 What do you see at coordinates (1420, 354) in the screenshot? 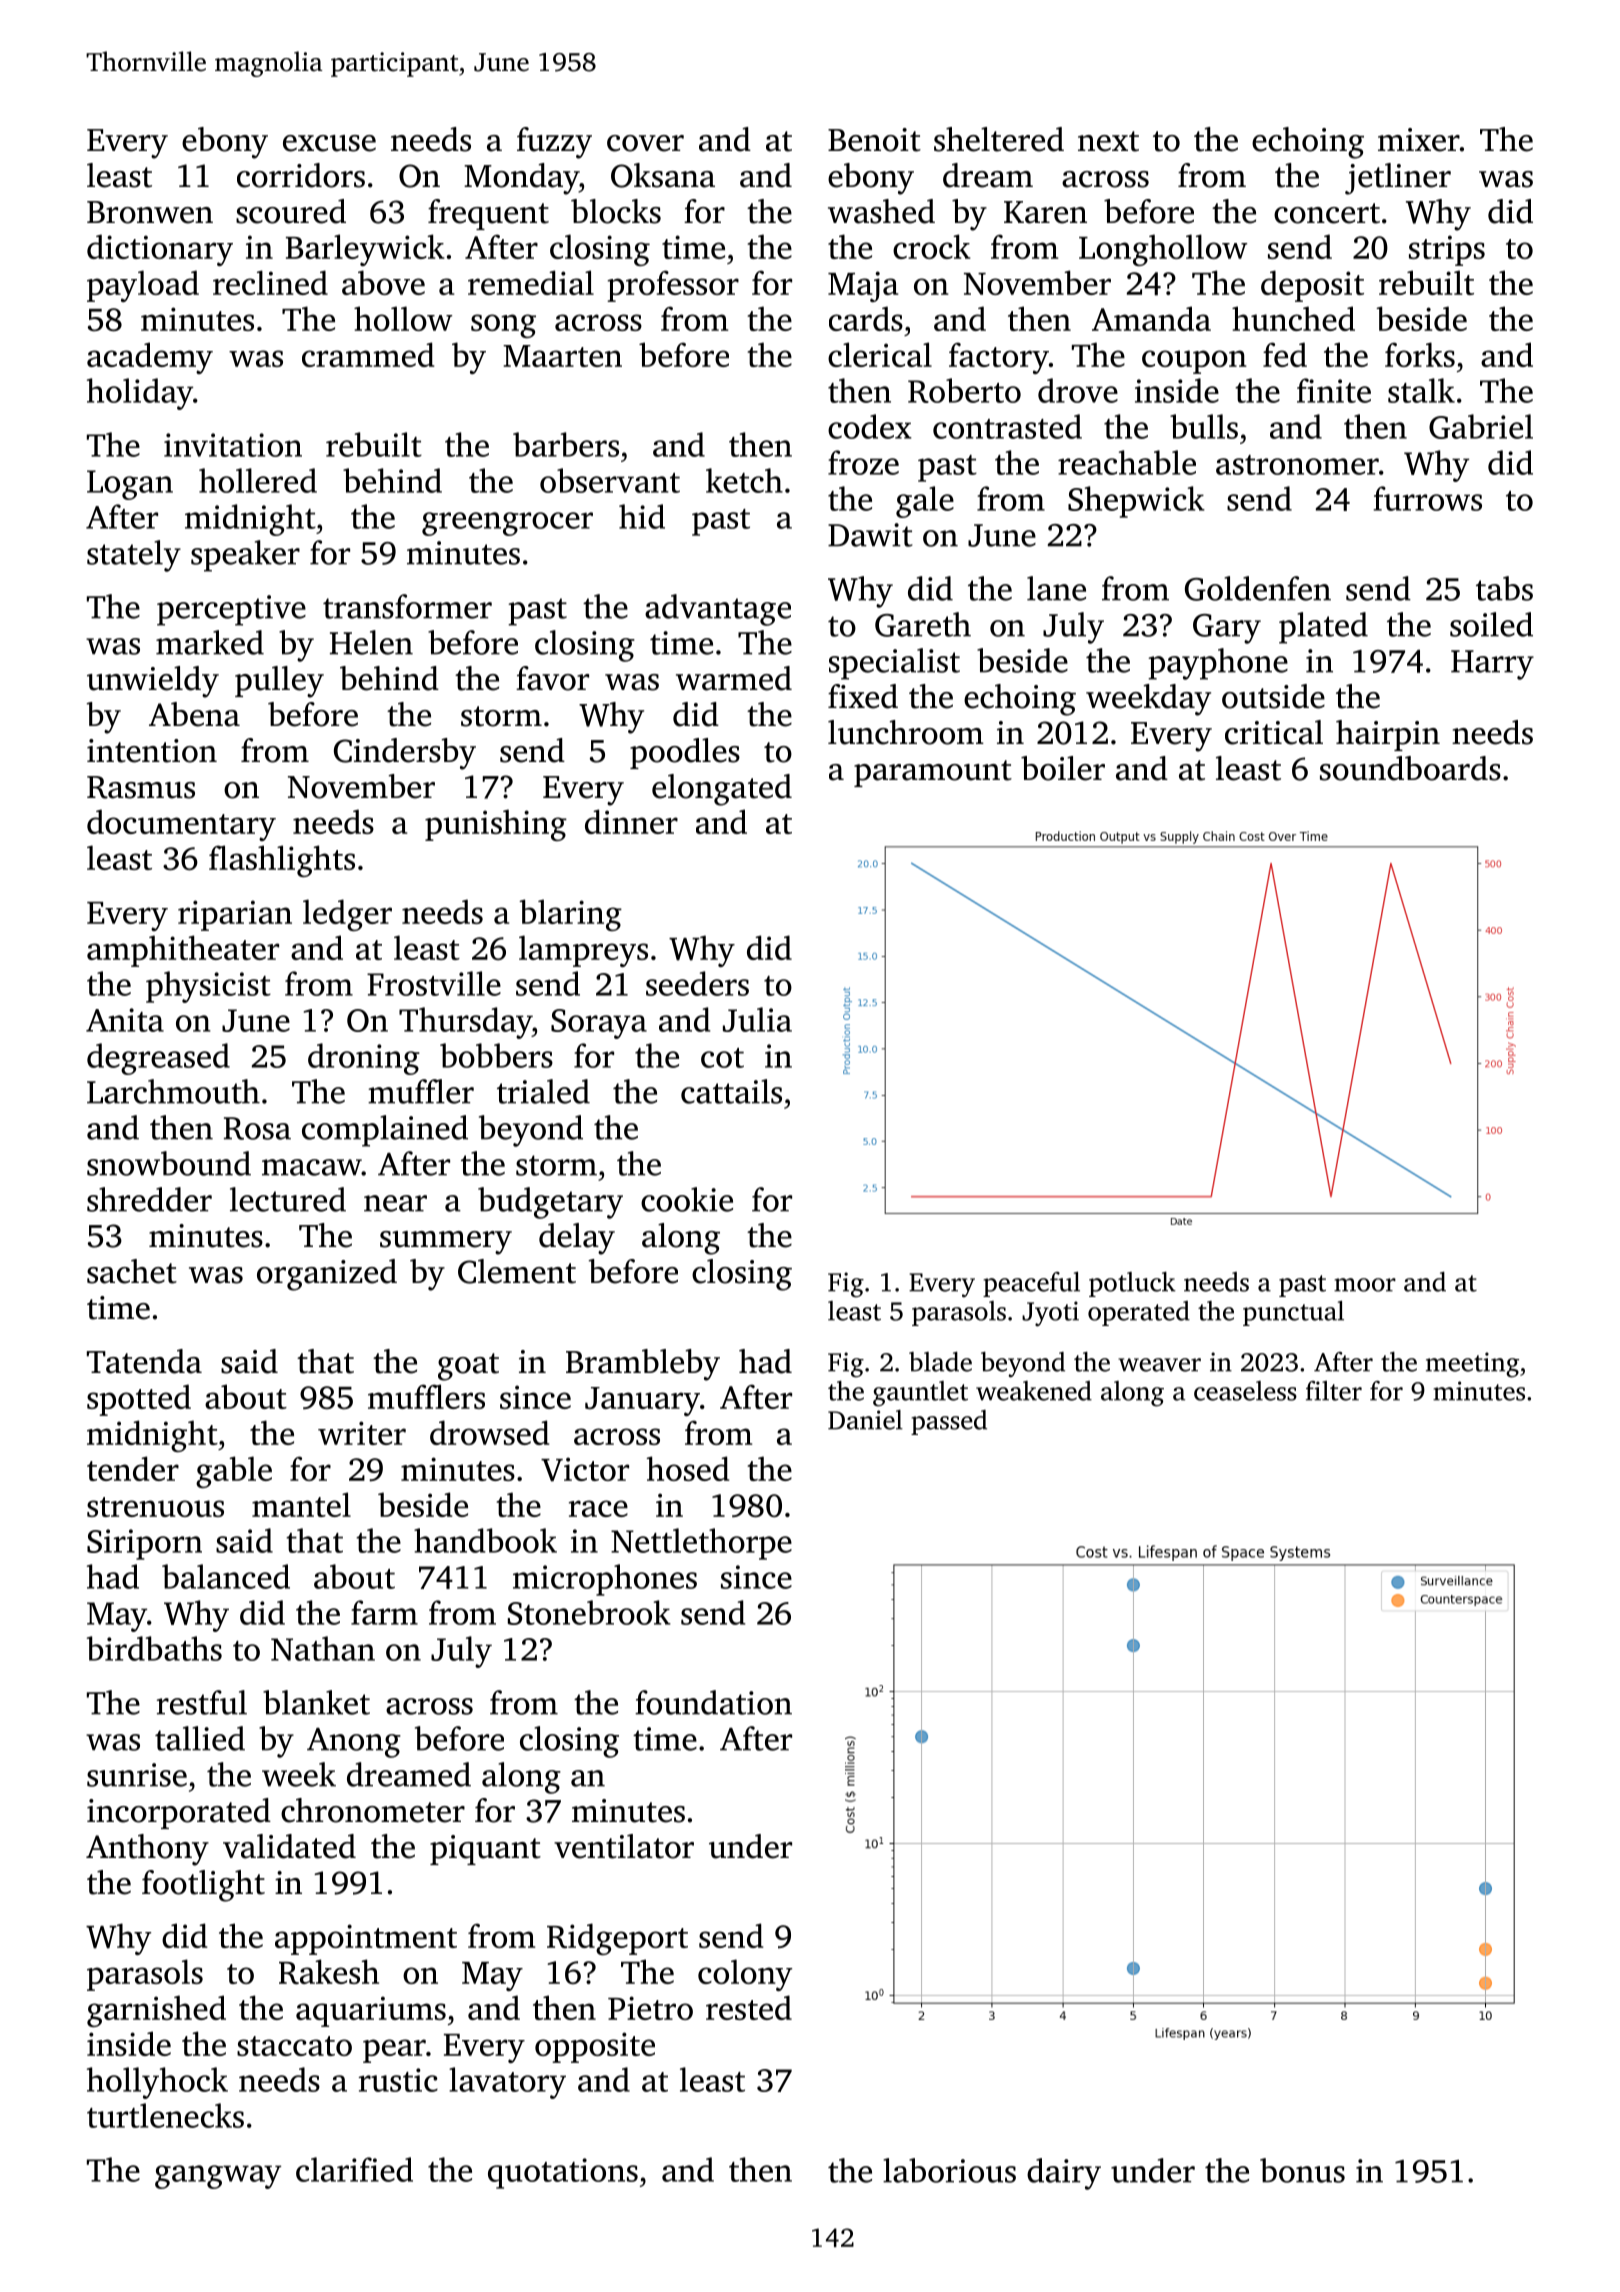
I see `forks` at bounding box center [1420, 354].
